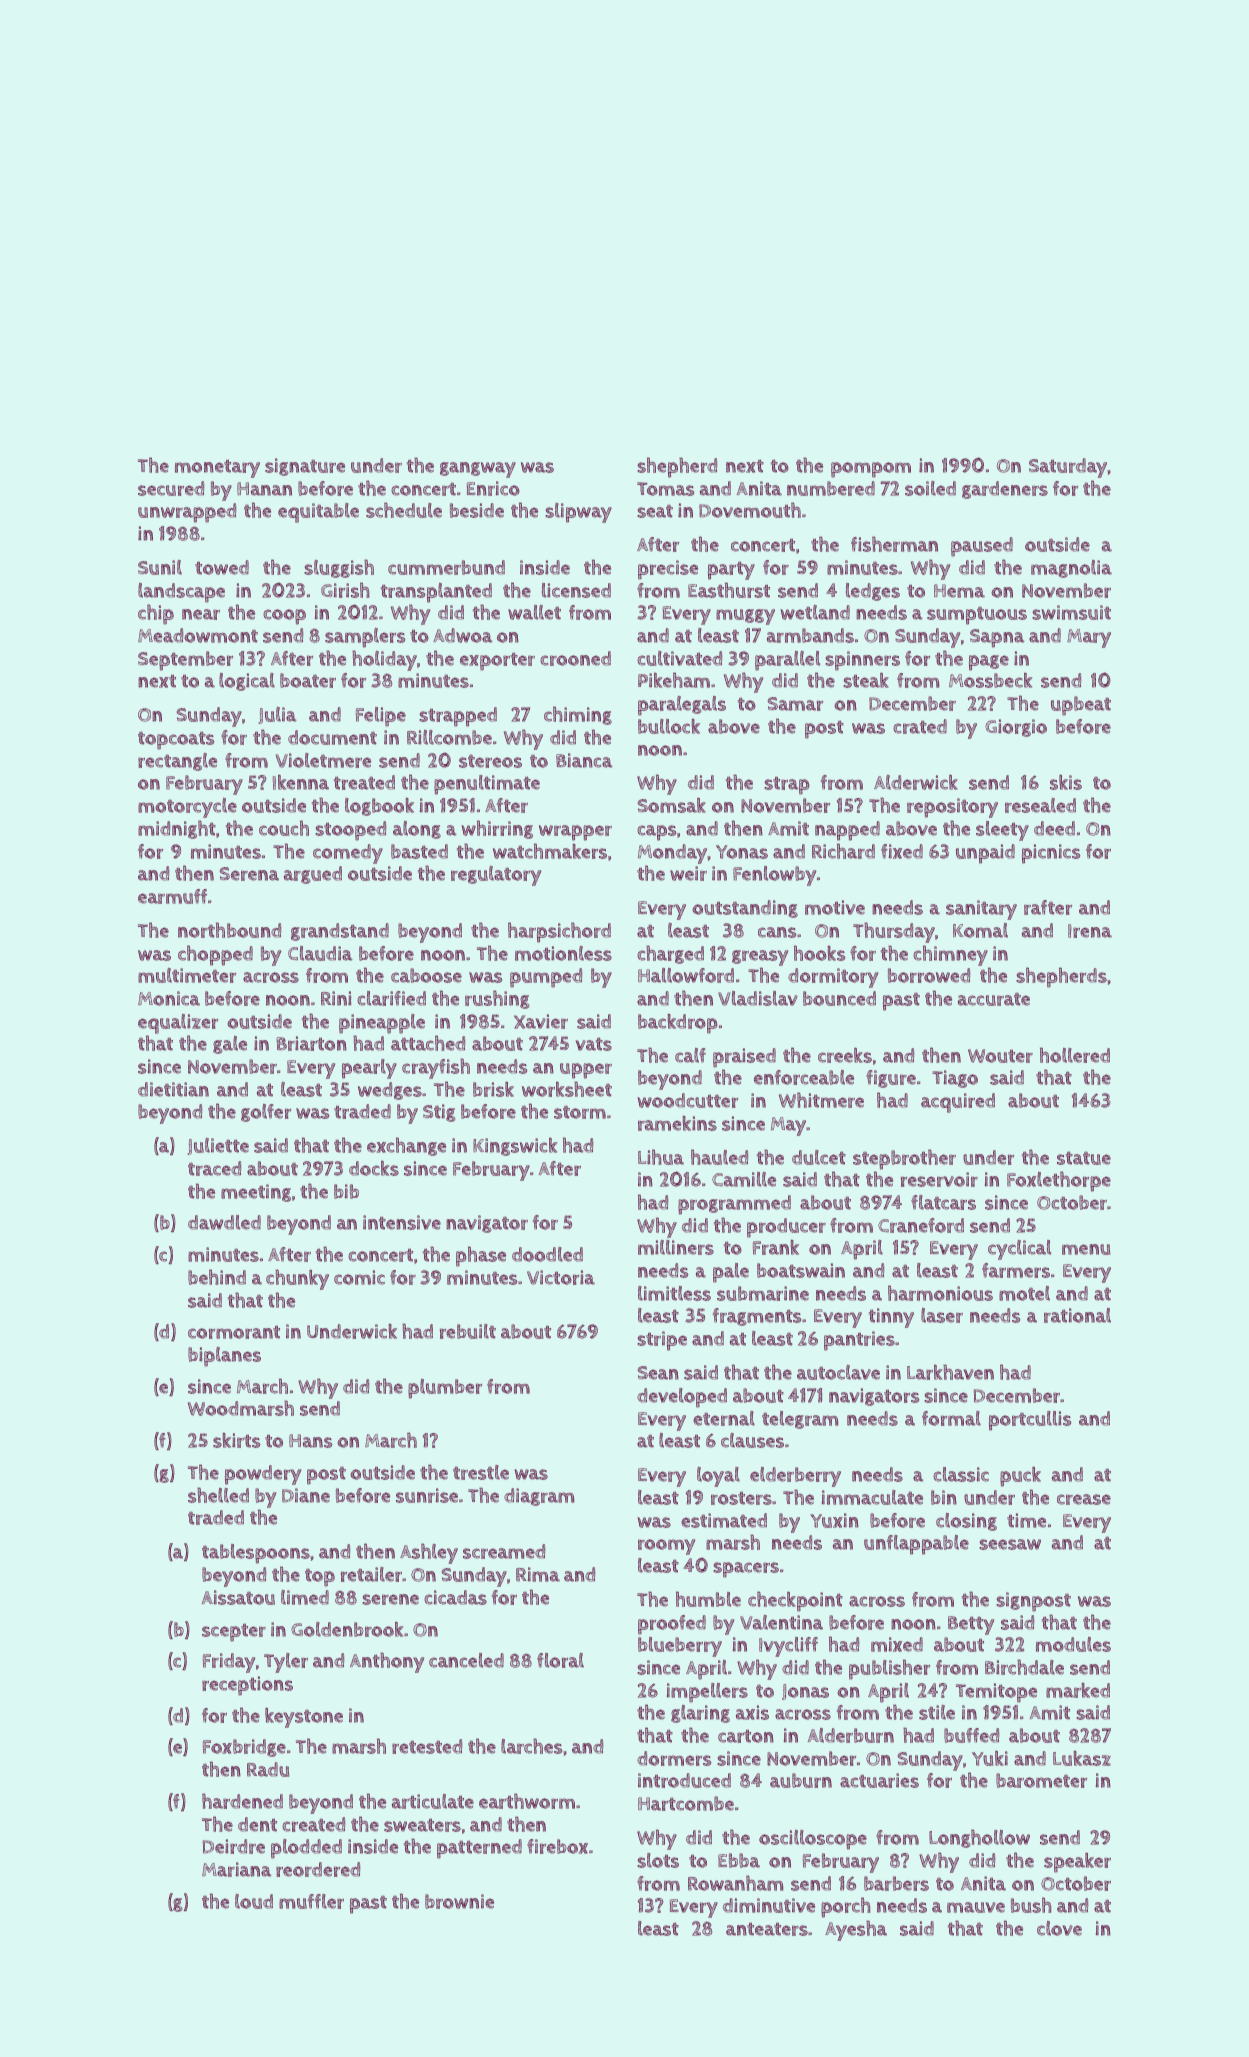 The image size is (1249, 2057). I want to click on menu, so click(1086, 1249).
